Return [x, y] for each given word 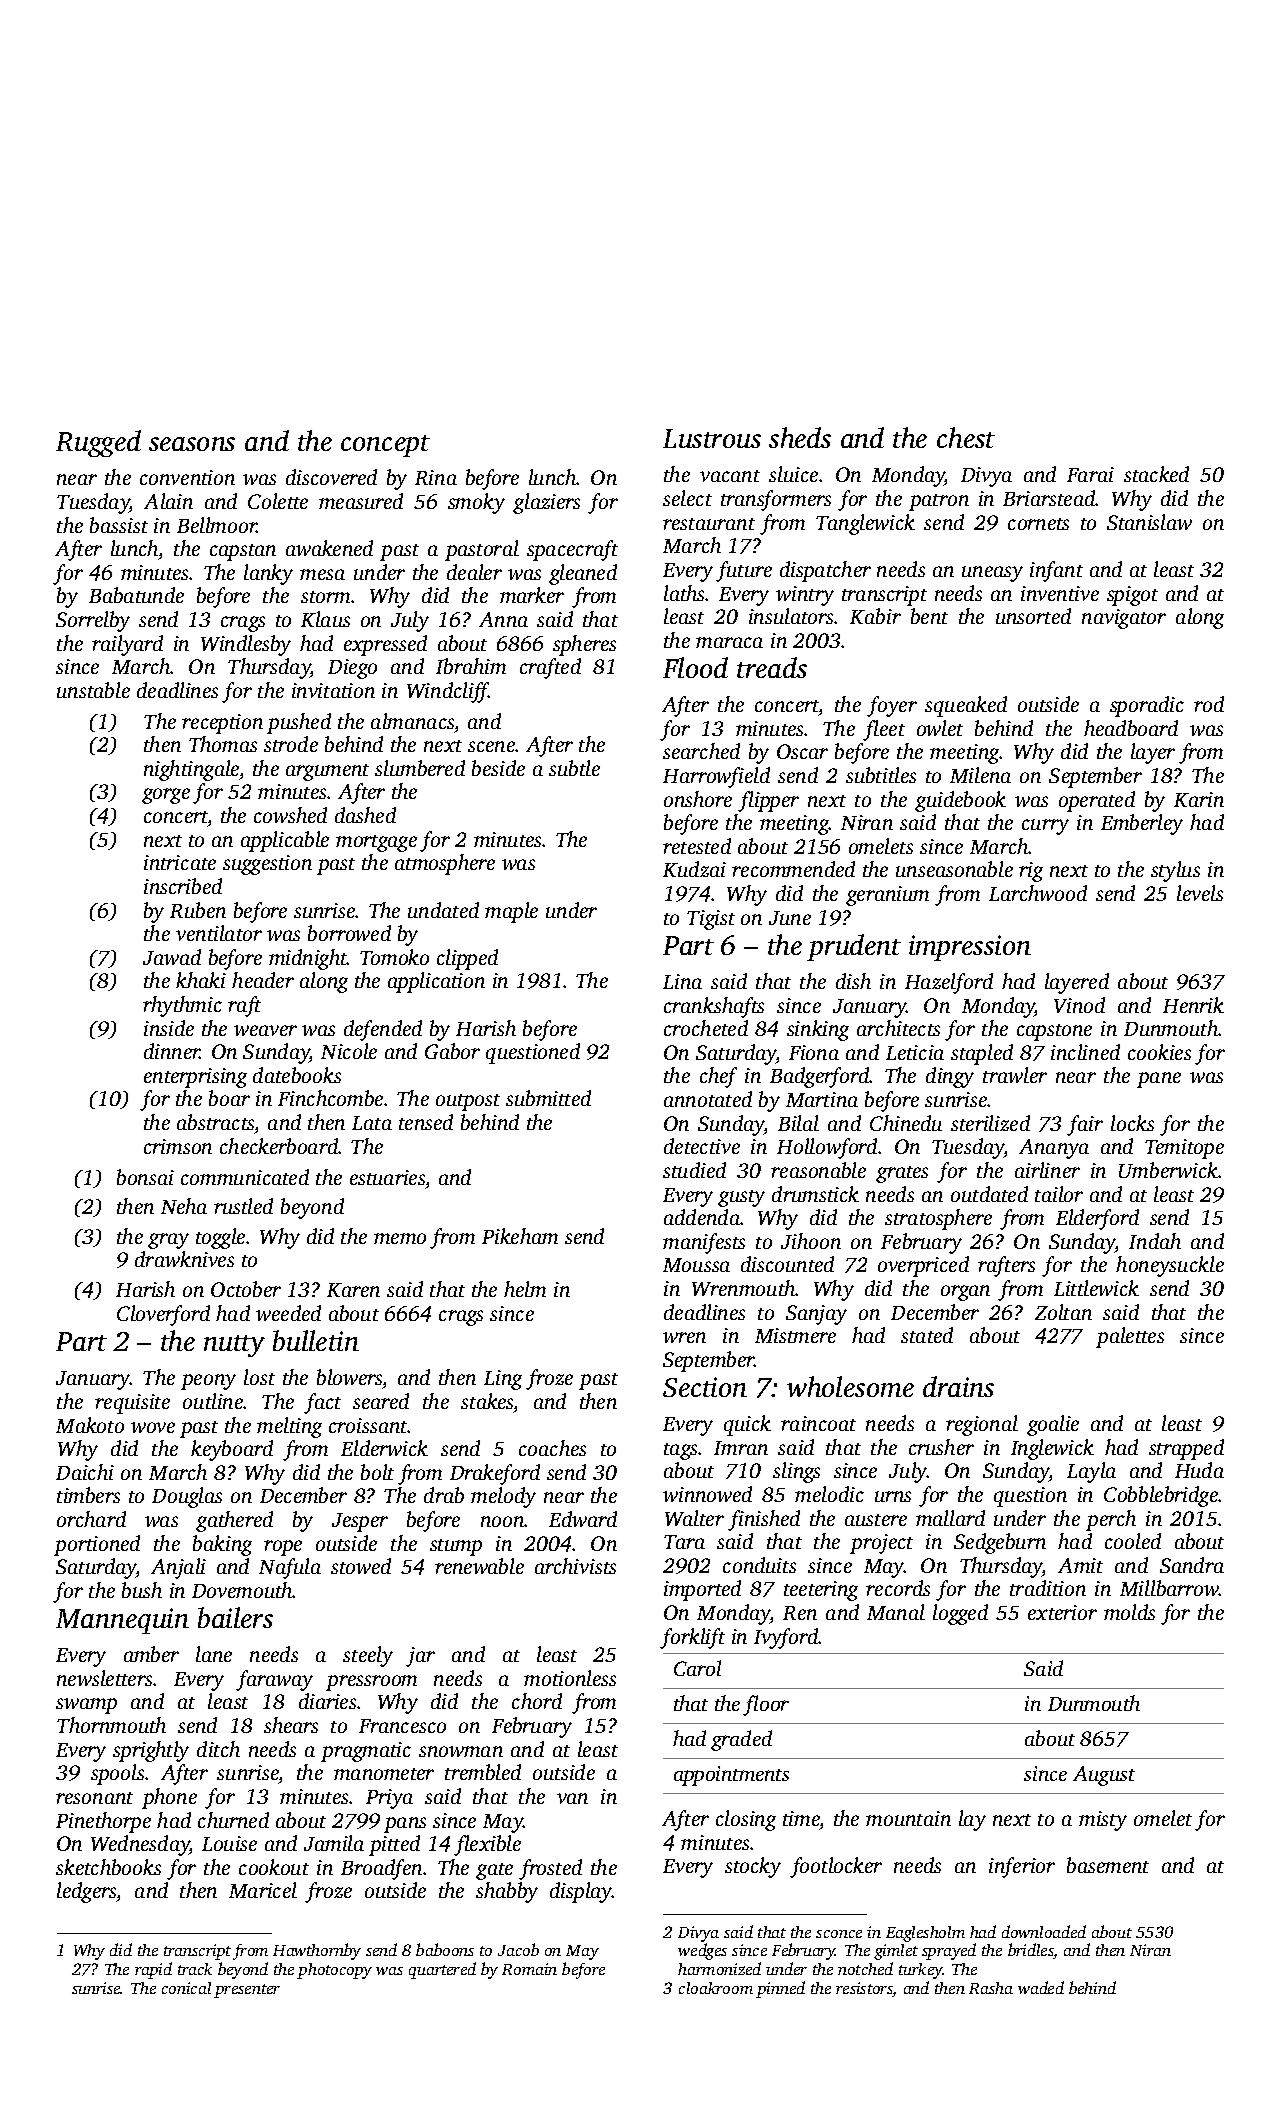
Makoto [90, 1425]
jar [420, 1657]
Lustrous [712, 438]
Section [705, 1387]
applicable [285, 841]
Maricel [263, 1890]
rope [283, 1548]
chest [966, 437]
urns [893, 1496]
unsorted [1033, 616]
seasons [192, 444]
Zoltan [1063, 1312]
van [572, 1798]
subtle [574, 768]
